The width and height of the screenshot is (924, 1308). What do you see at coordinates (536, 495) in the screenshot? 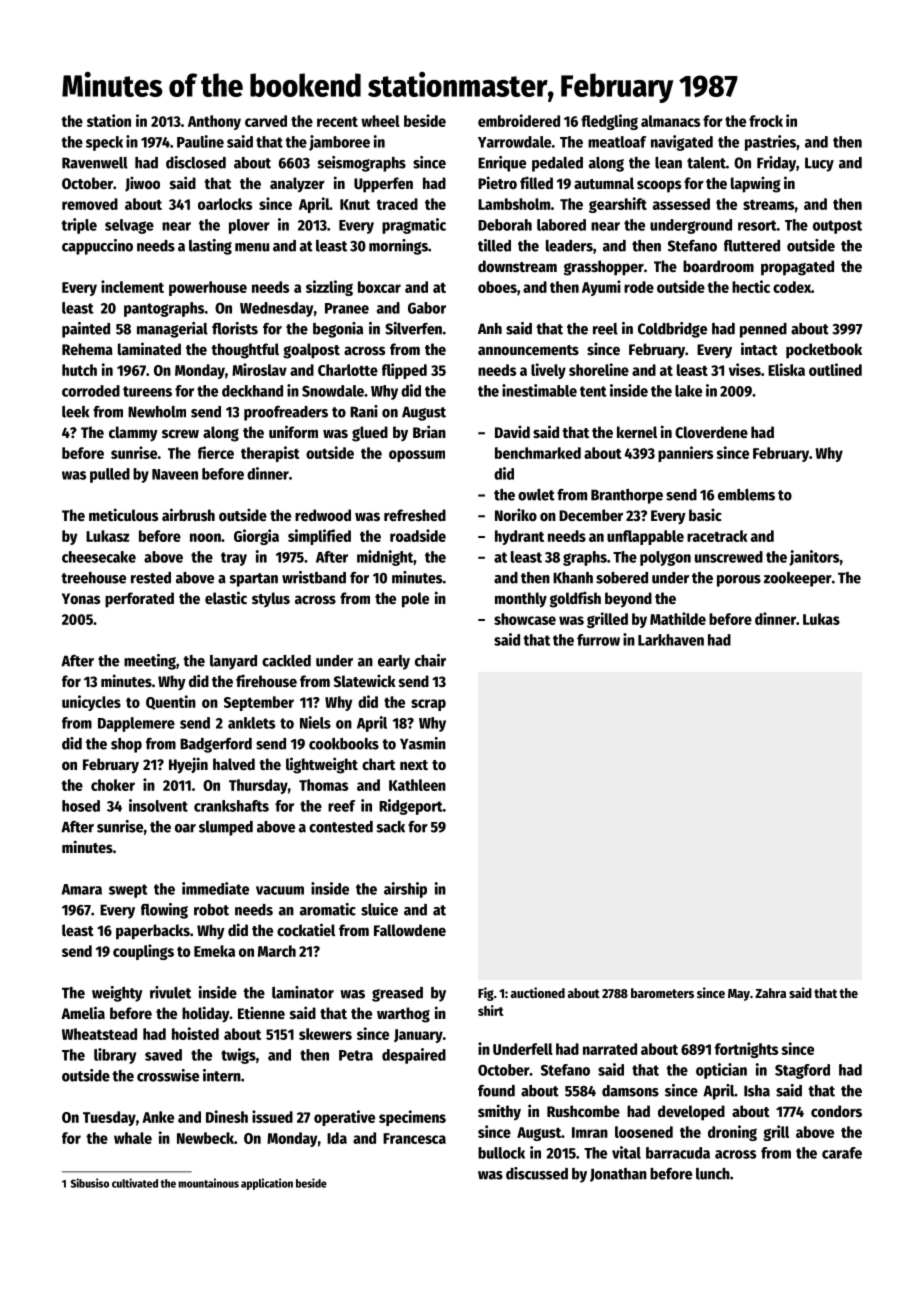
I see `owlet` at bounding box center [536, 495].
